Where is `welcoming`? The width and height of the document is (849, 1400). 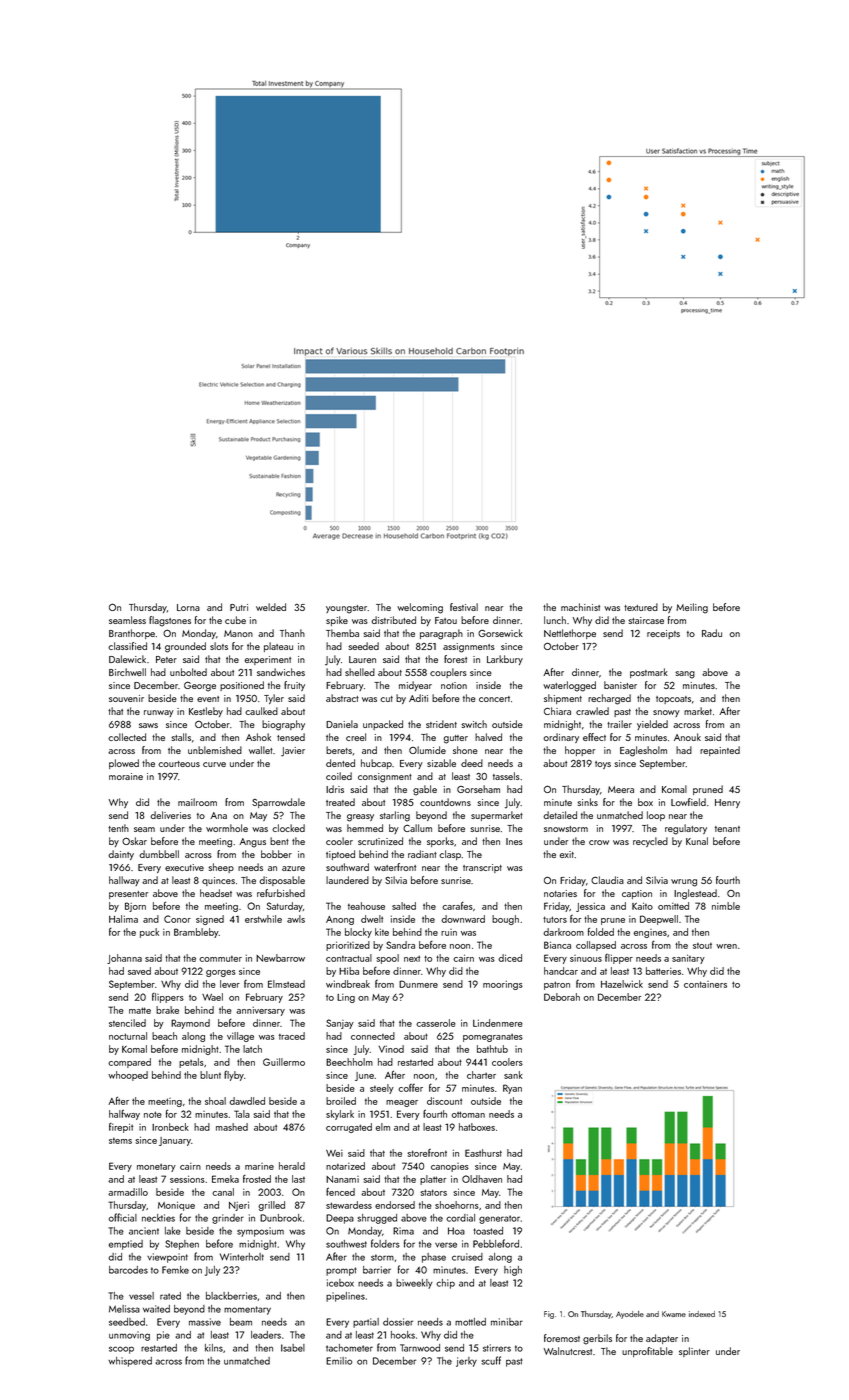
welcoming is located at coordinates (420, 608).
